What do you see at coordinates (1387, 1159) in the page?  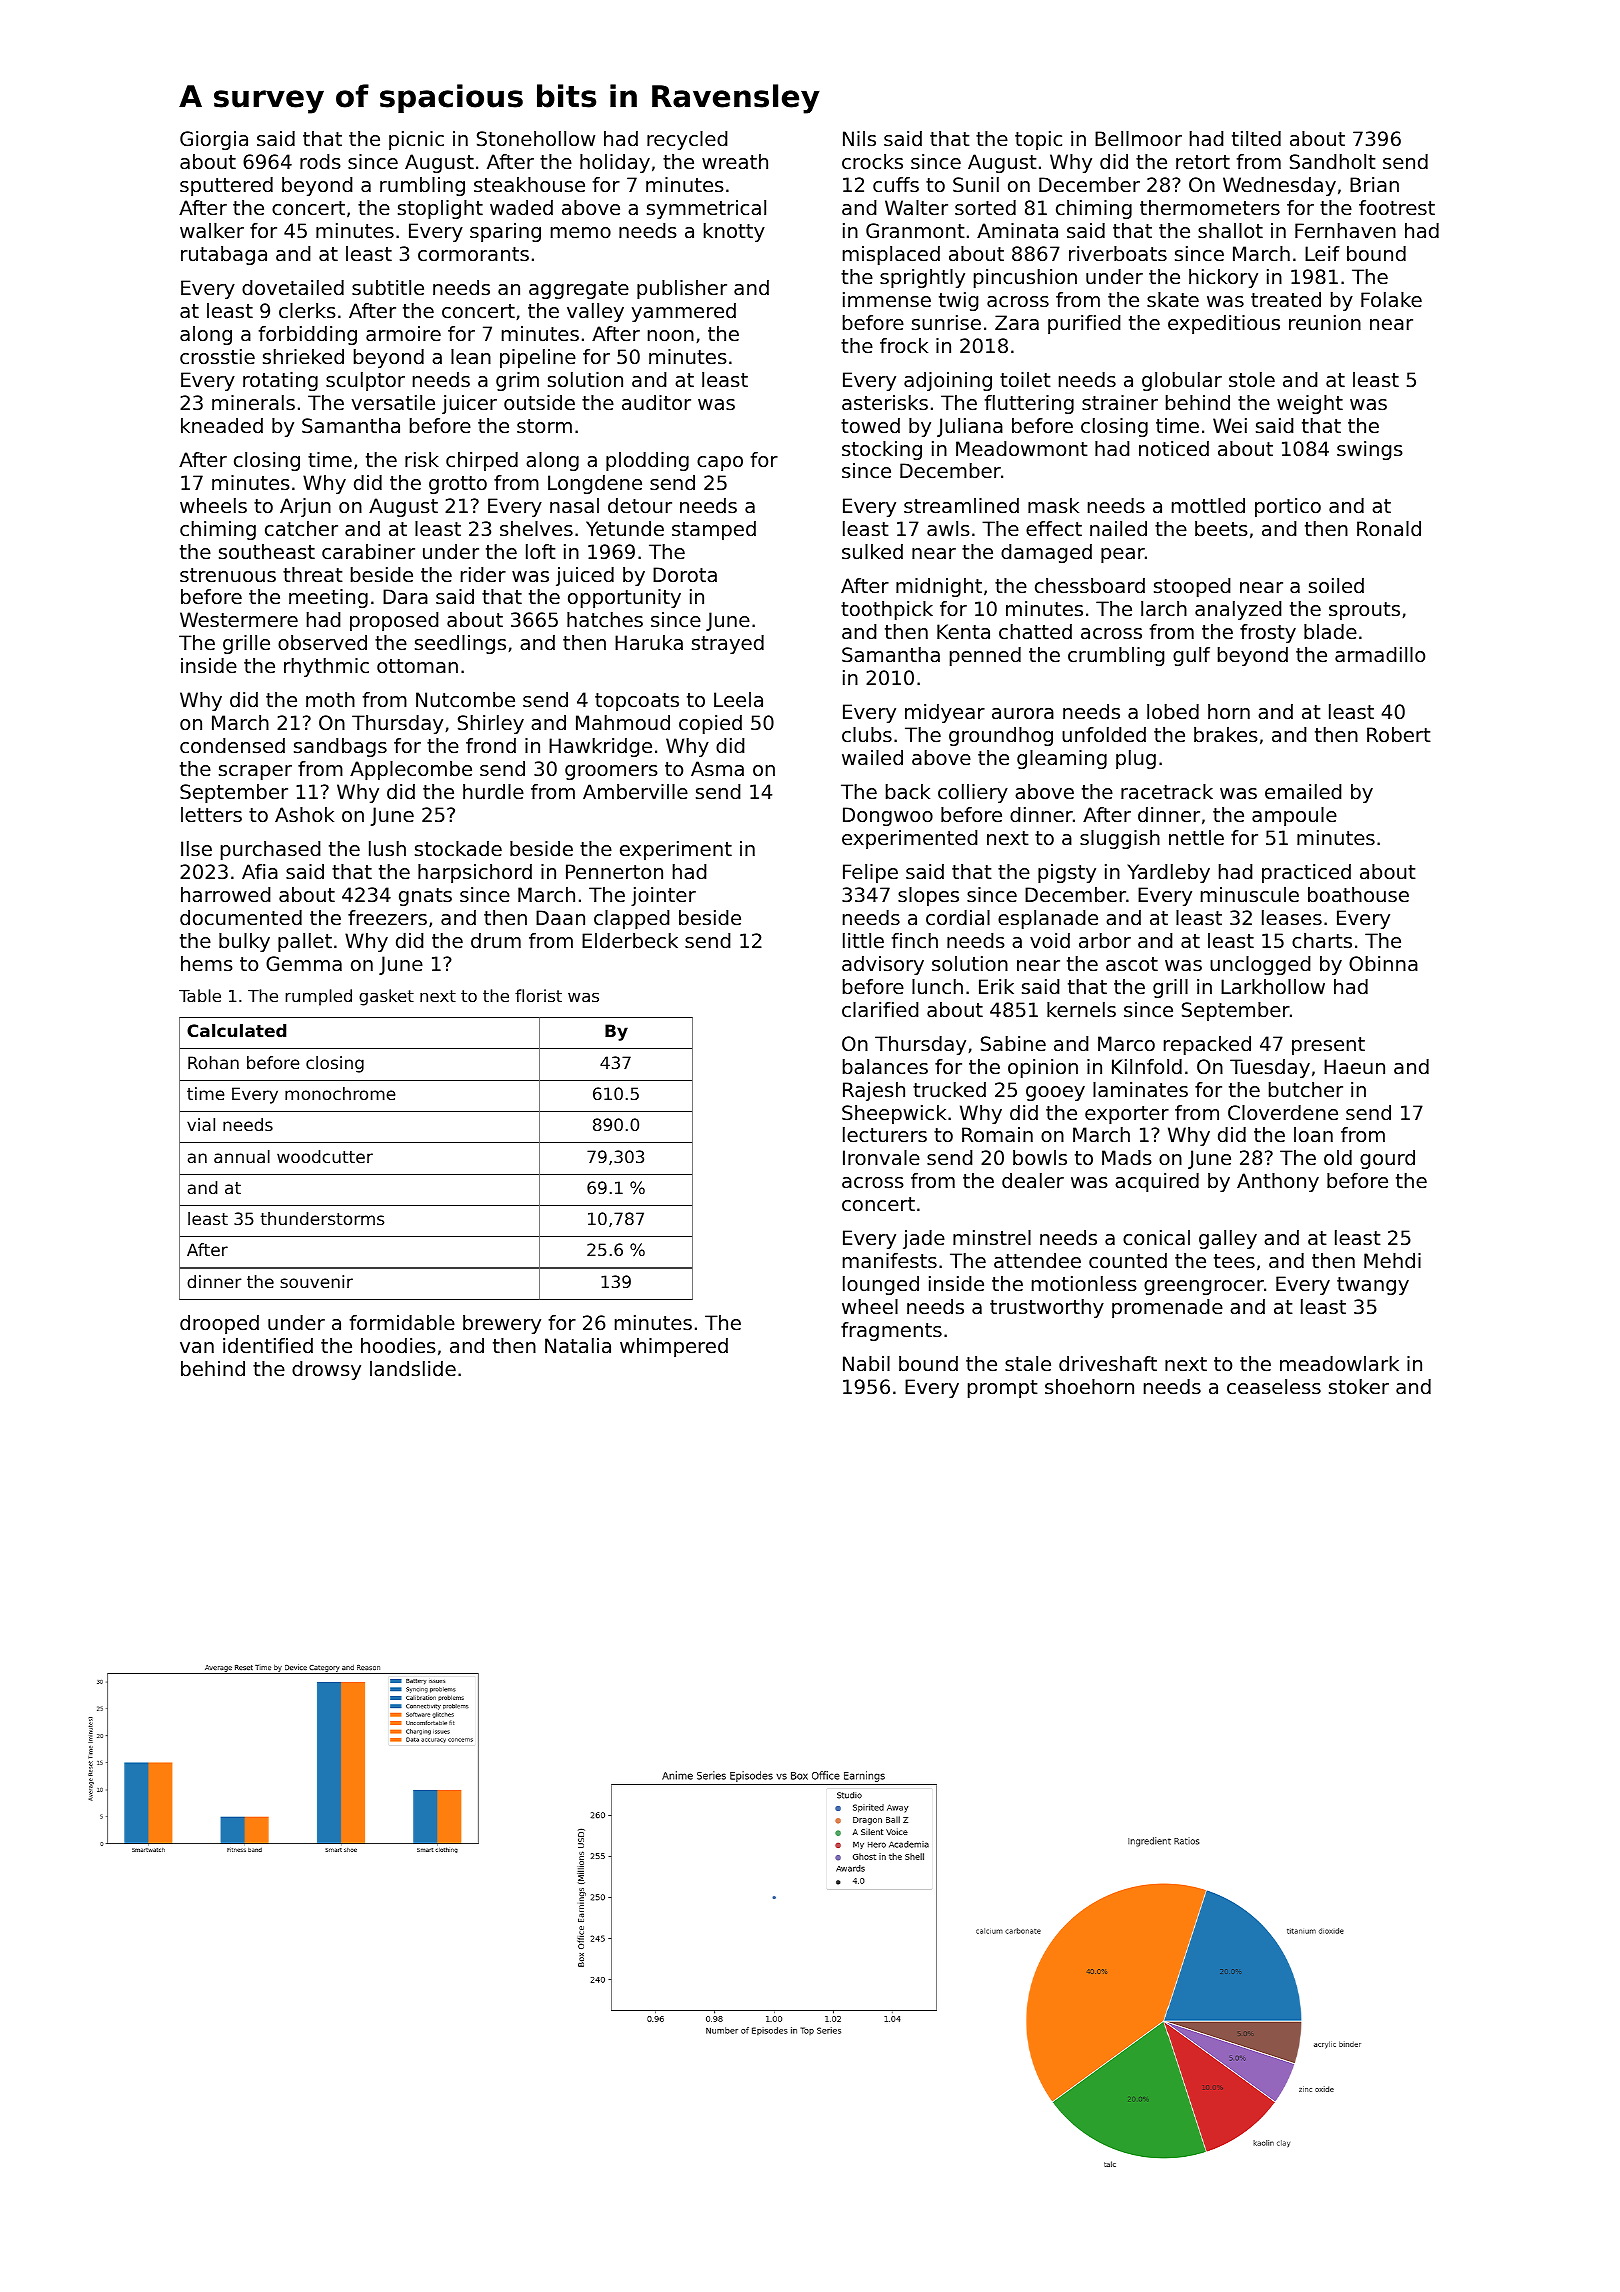 I see `gourd` at bounding box center [1387, 1159].
